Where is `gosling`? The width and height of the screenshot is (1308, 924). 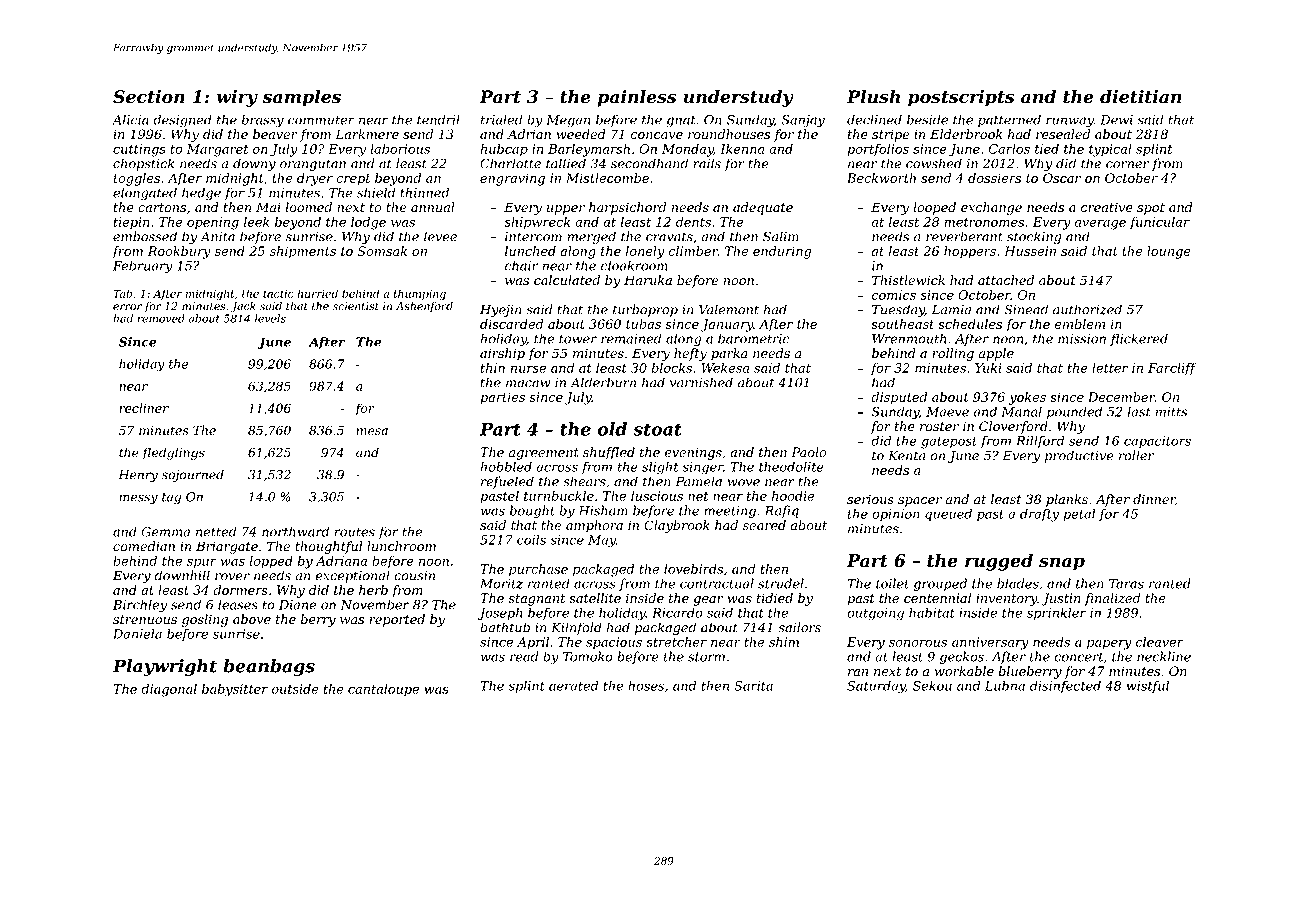
gosling is located at coordinates (205, 620).
